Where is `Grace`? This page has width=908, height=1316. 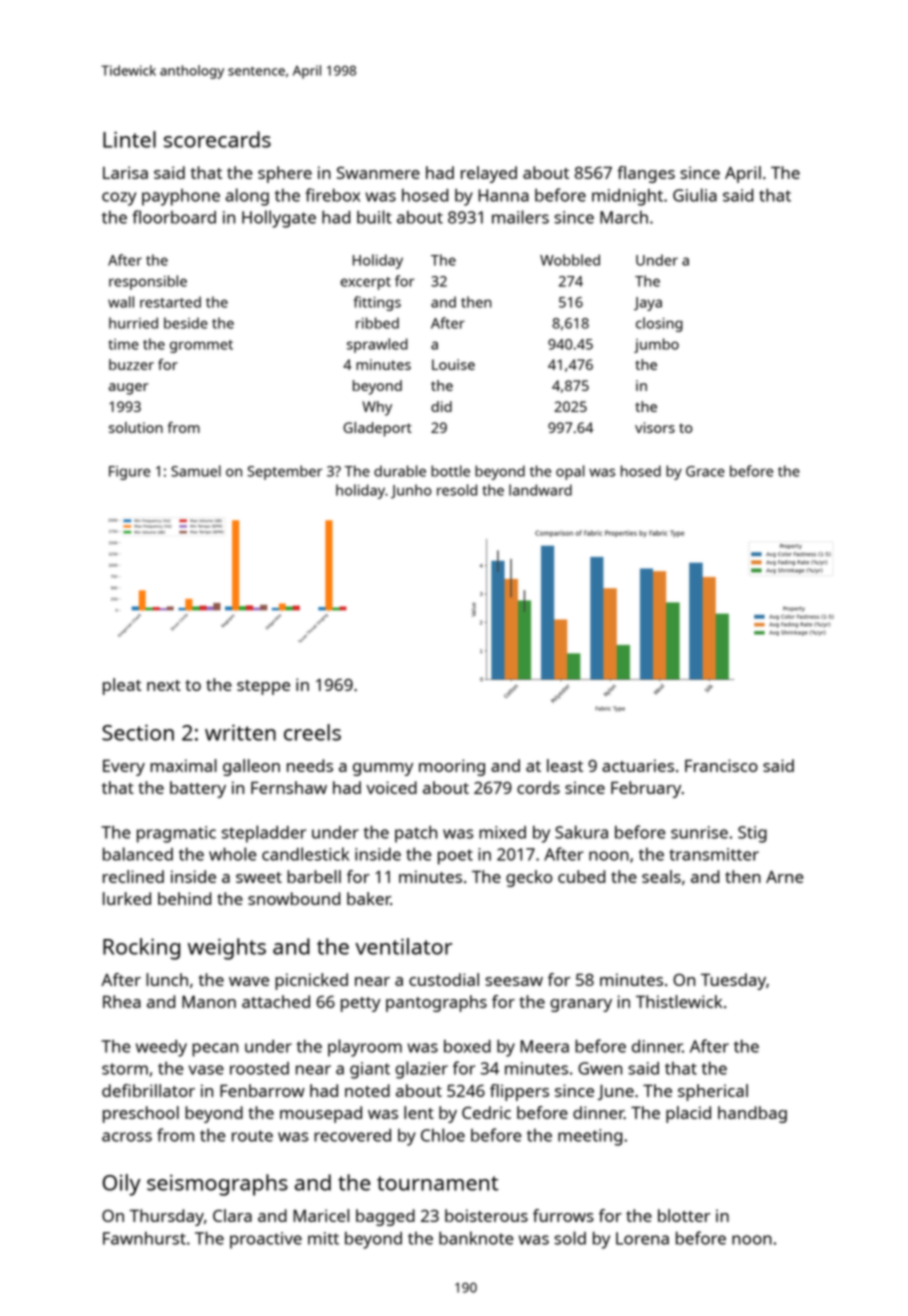 Grace is located at coordinates (705, 471).
